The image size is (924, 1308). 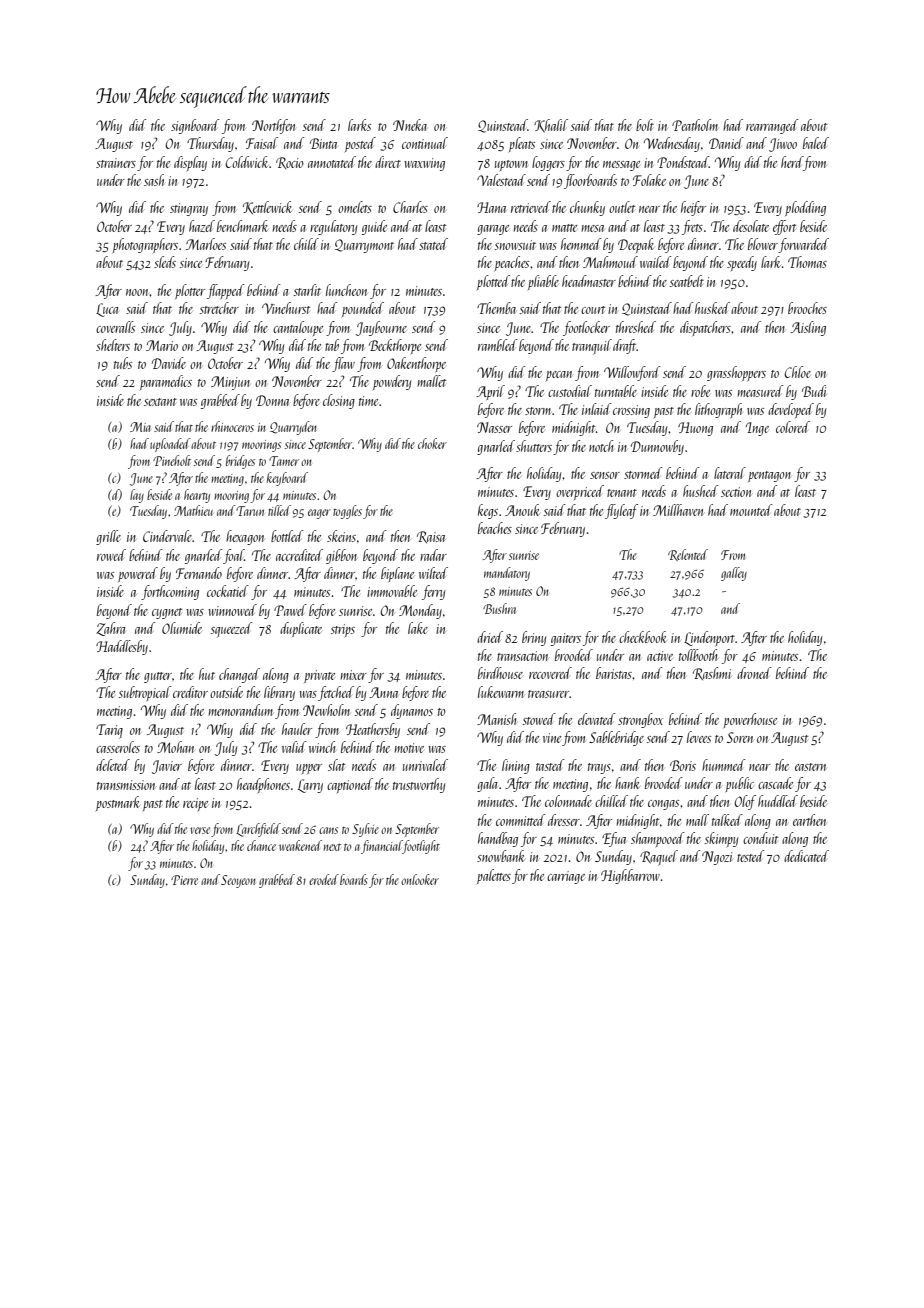 What do you see at coordinates (495, 528) in the image?
I see `beaches` at bounding box center [495, 528].
